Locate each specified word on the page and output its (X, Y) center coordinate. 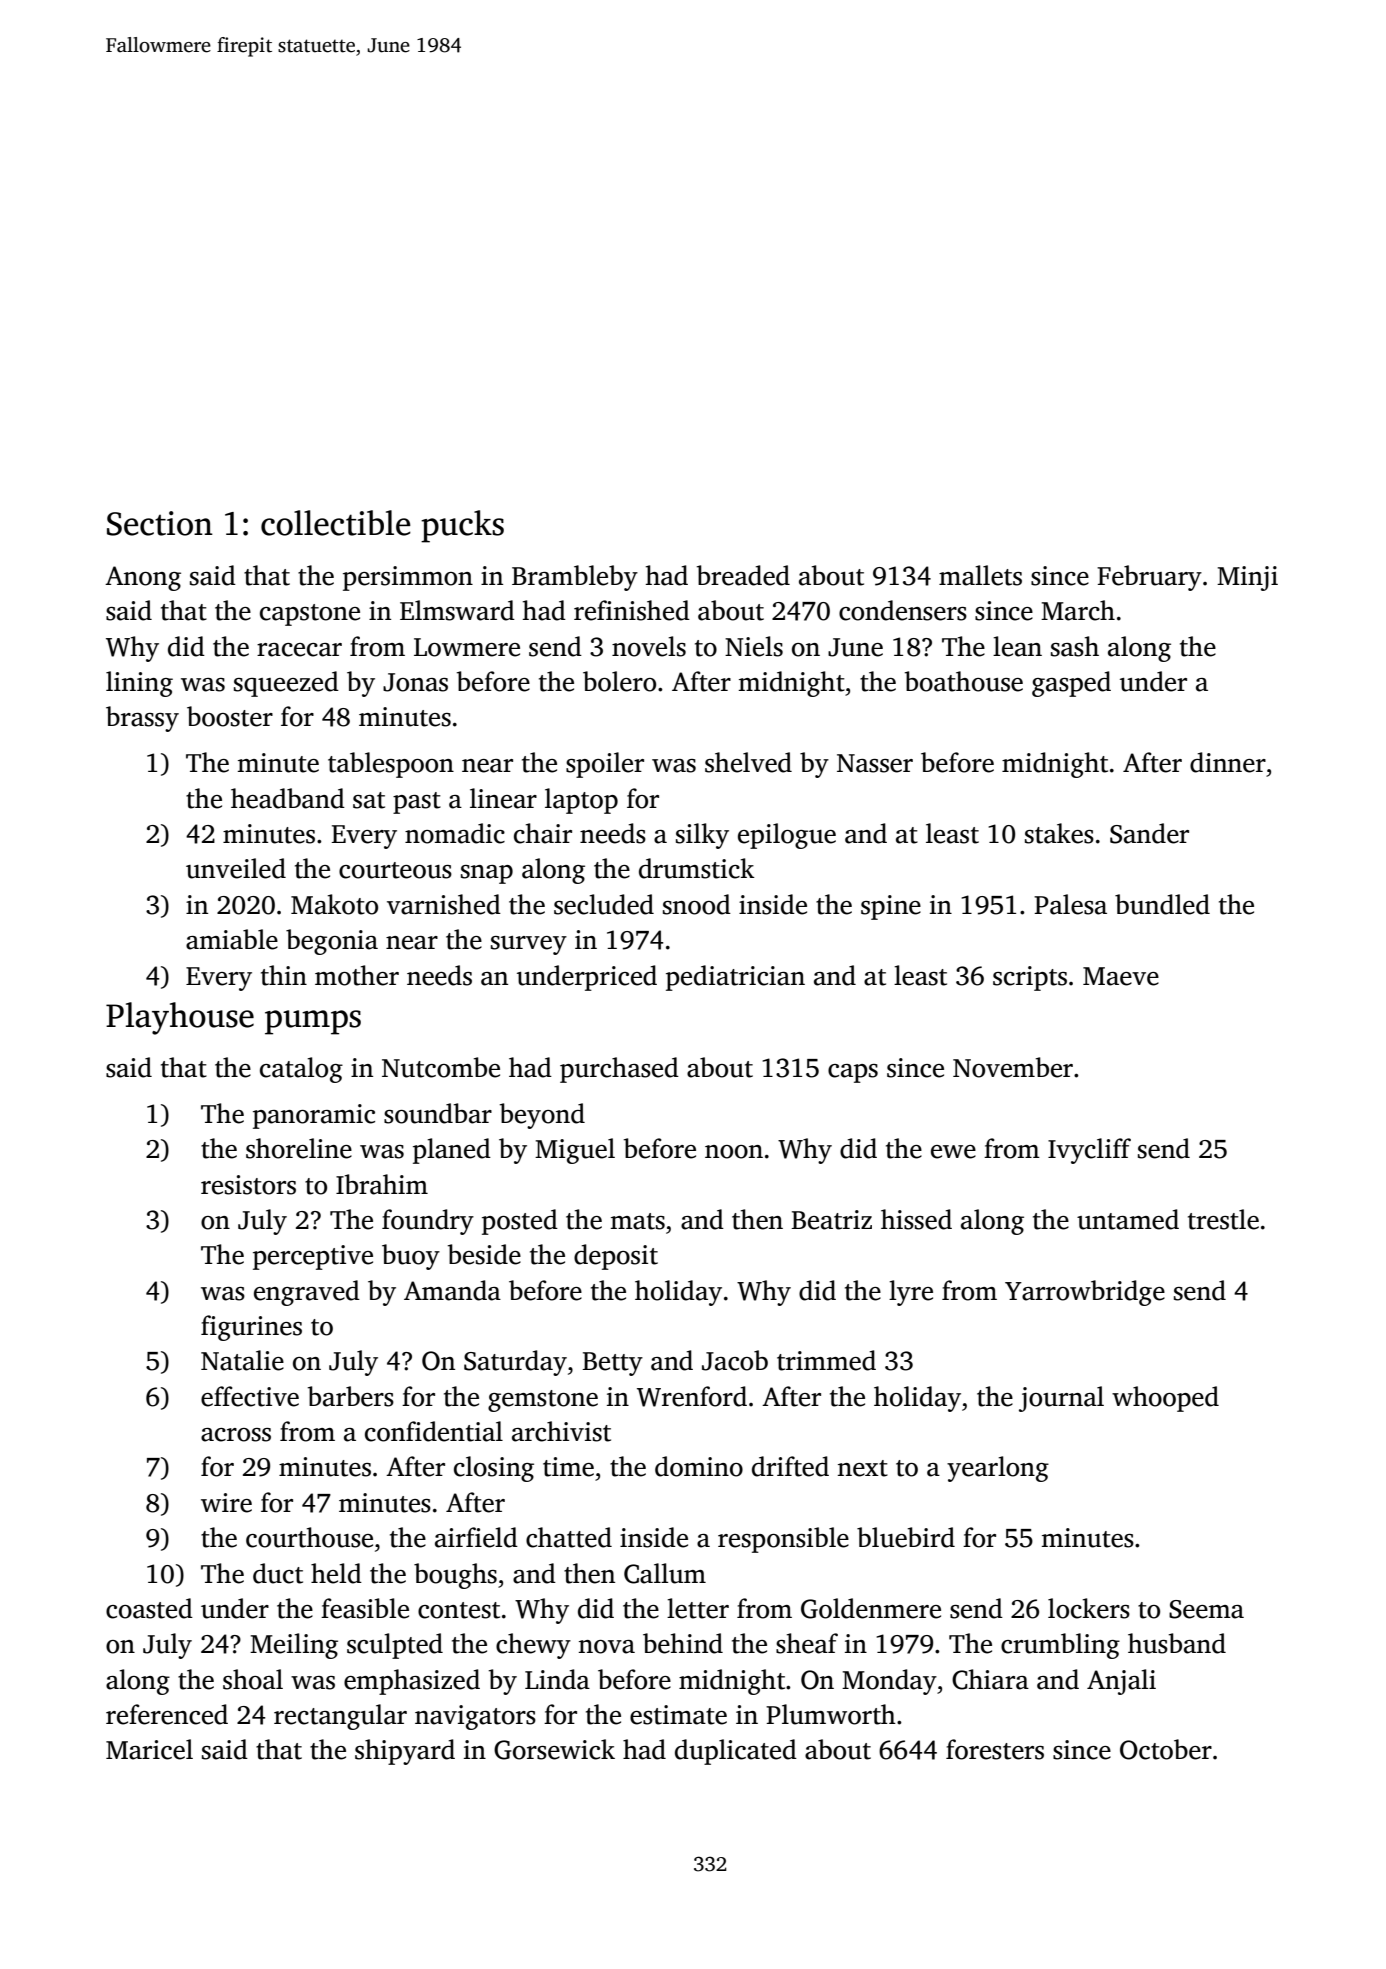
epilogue (787, 836)
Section (160, 523)
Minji (1247, 578)
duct (278, 1573)
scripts (1030, 978)
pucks (462, 526)
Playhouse (180, 1018)
